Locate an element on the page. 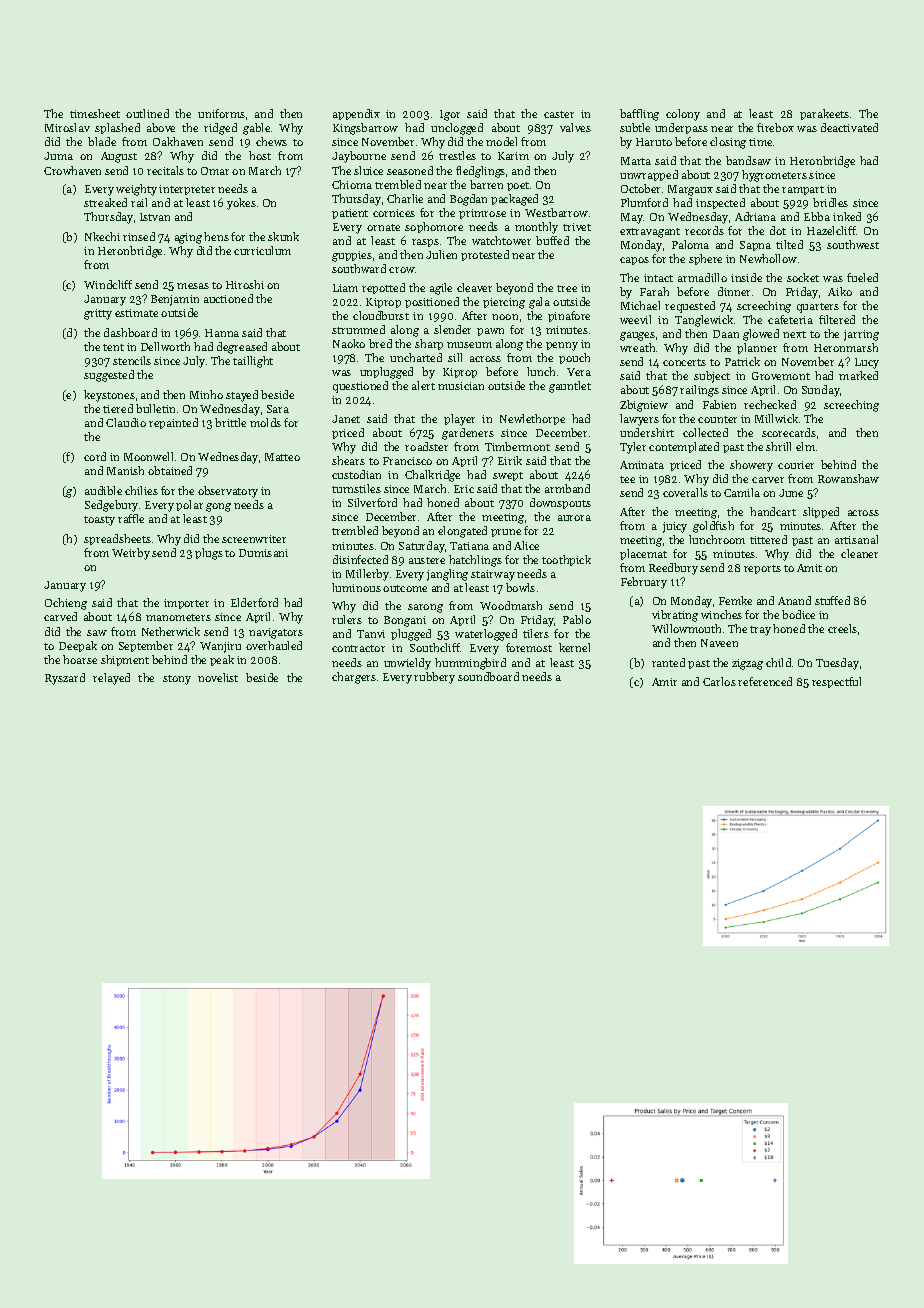 This document has height=1308, width=924. Ryszard is located at coordinates (65, 679).
